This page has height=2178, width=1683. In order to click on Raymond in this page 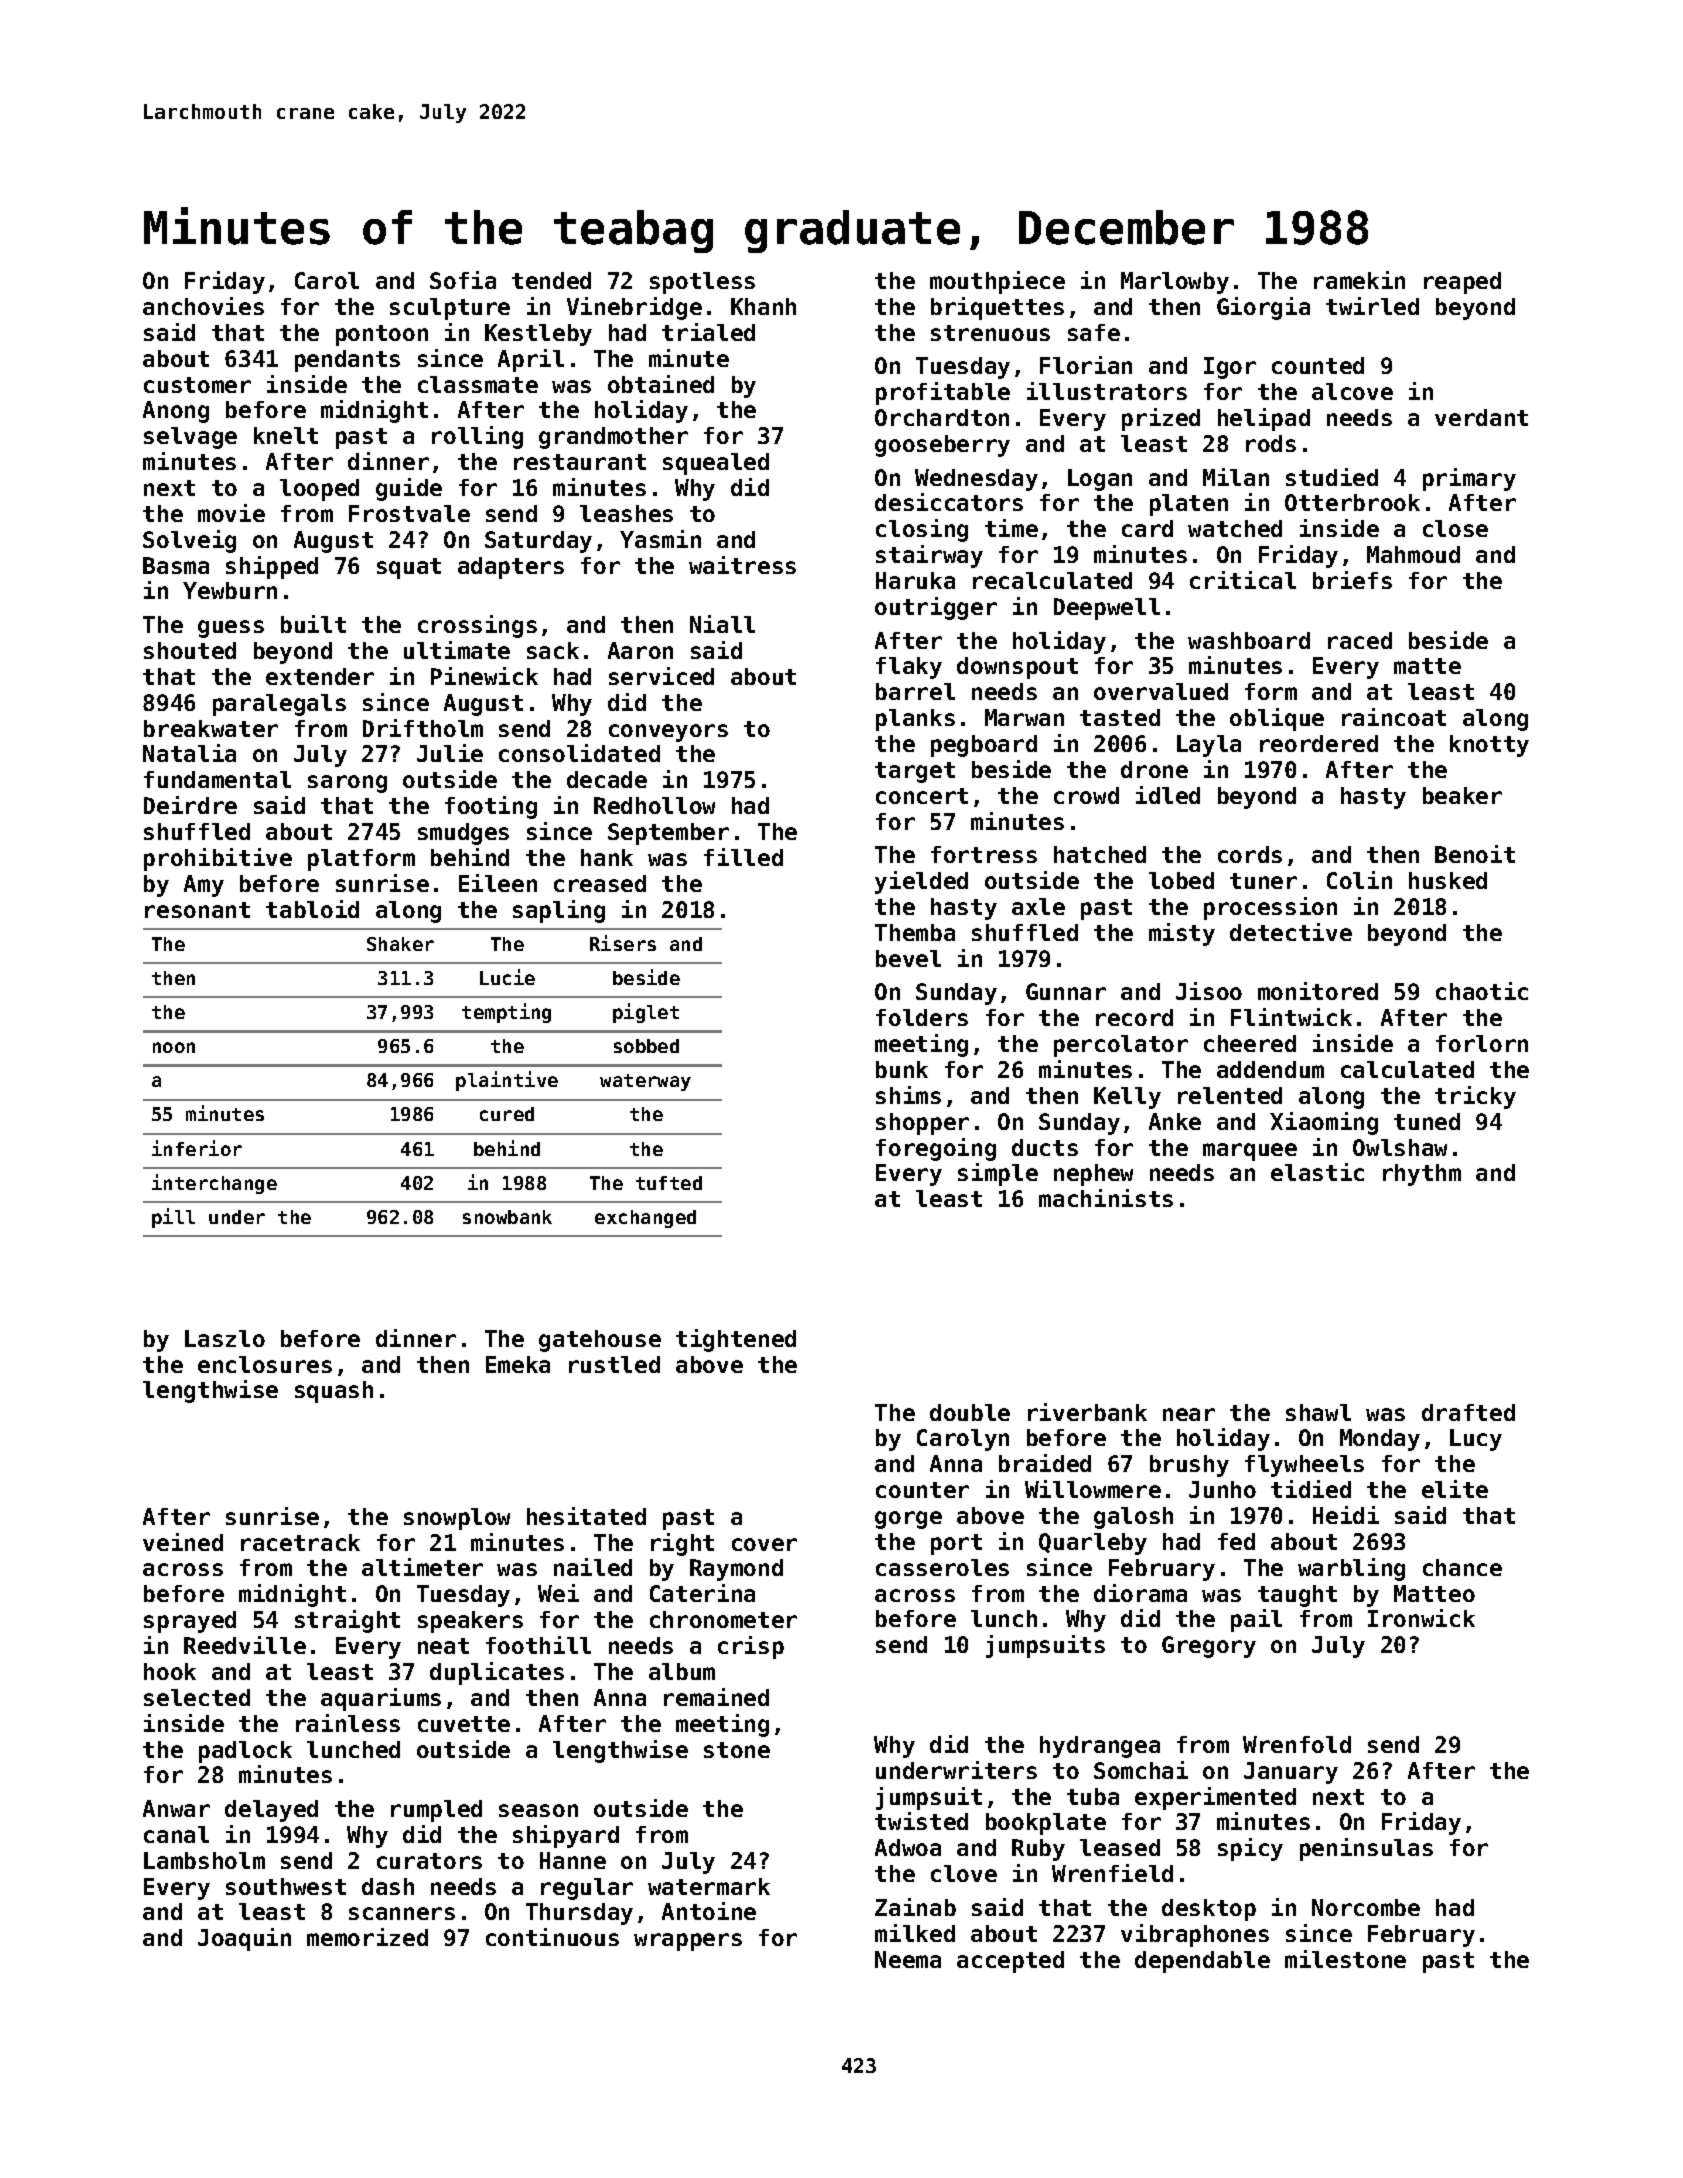, I will do `click(736, 1570)`.
